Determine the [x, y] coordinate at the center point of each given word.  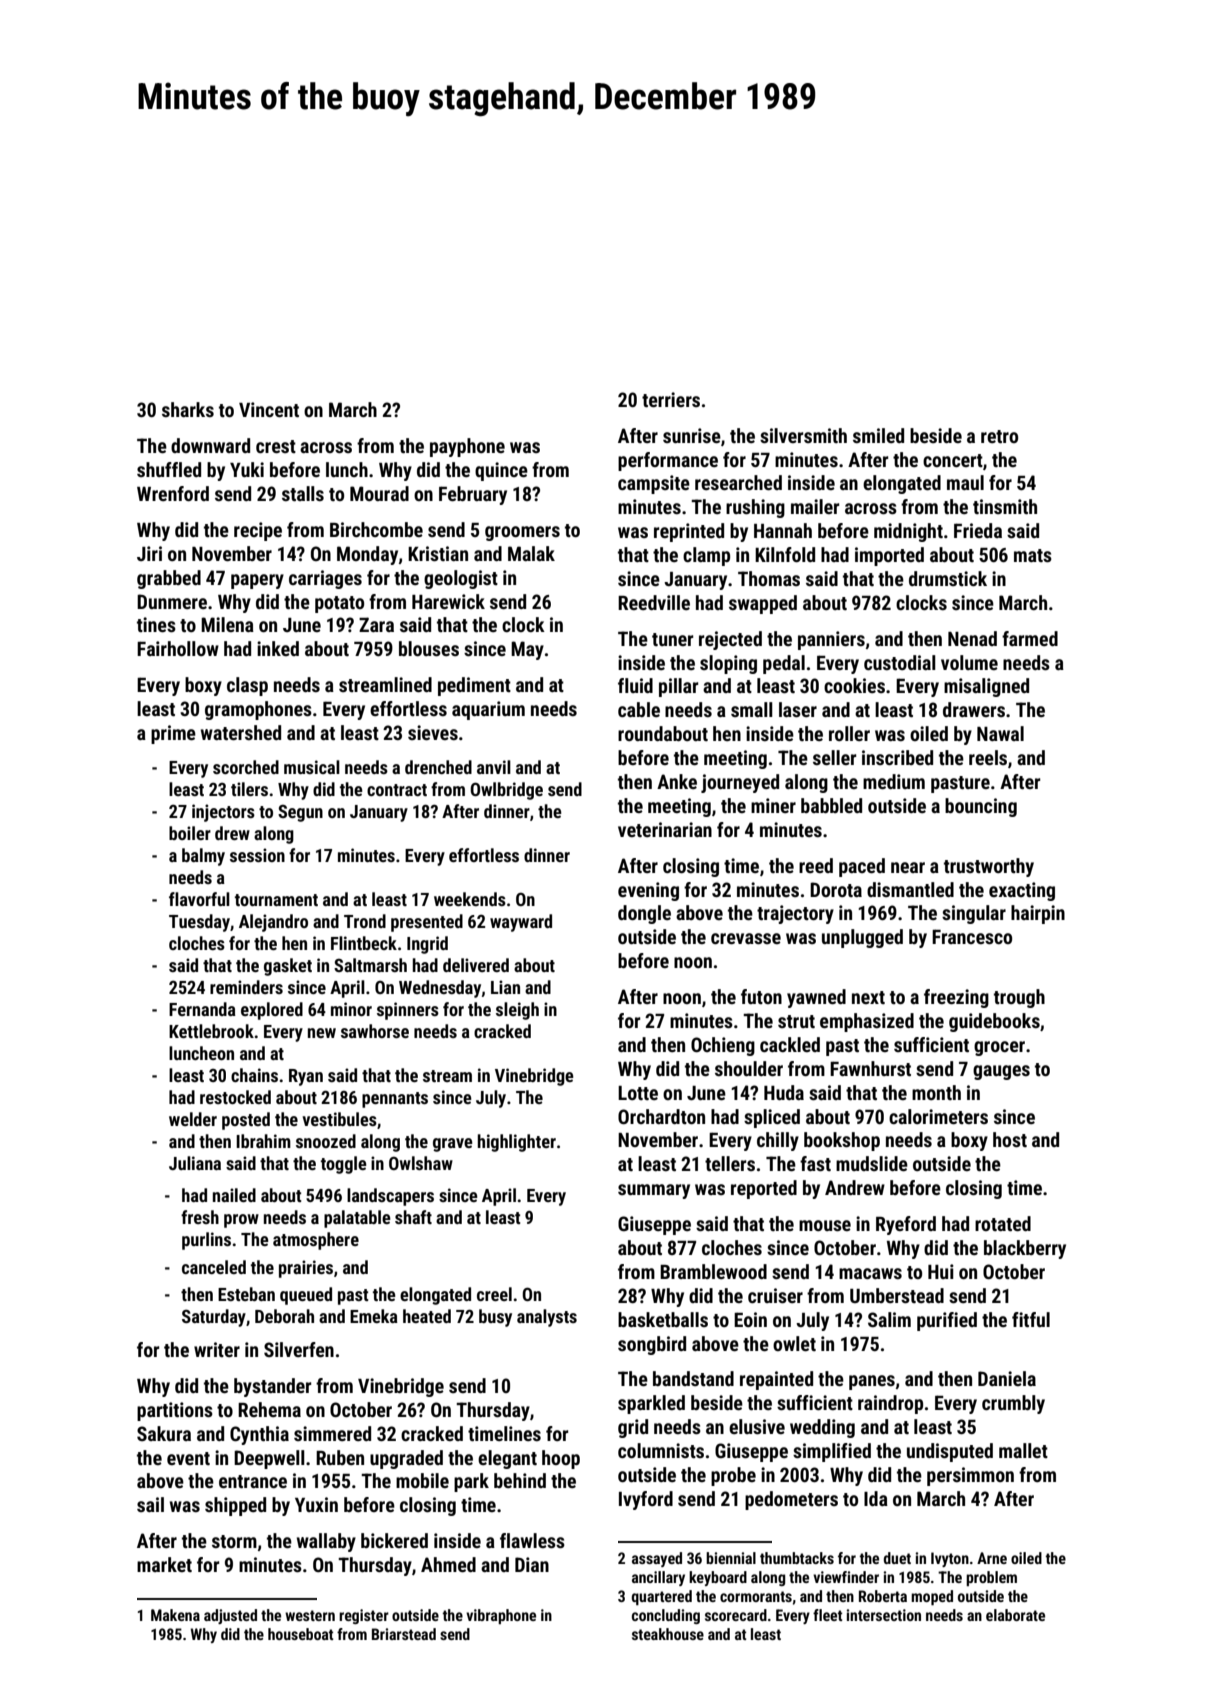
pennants [395, 1100]
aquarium [488, 710]
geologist [461, 579]
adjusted [230, 1616]
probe [733, 1476]
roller [849, 733]
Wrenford [173, 493]
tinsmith [1005, 506]
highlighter [517, 1143]
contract [397, 790]
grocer [999, 1048]
